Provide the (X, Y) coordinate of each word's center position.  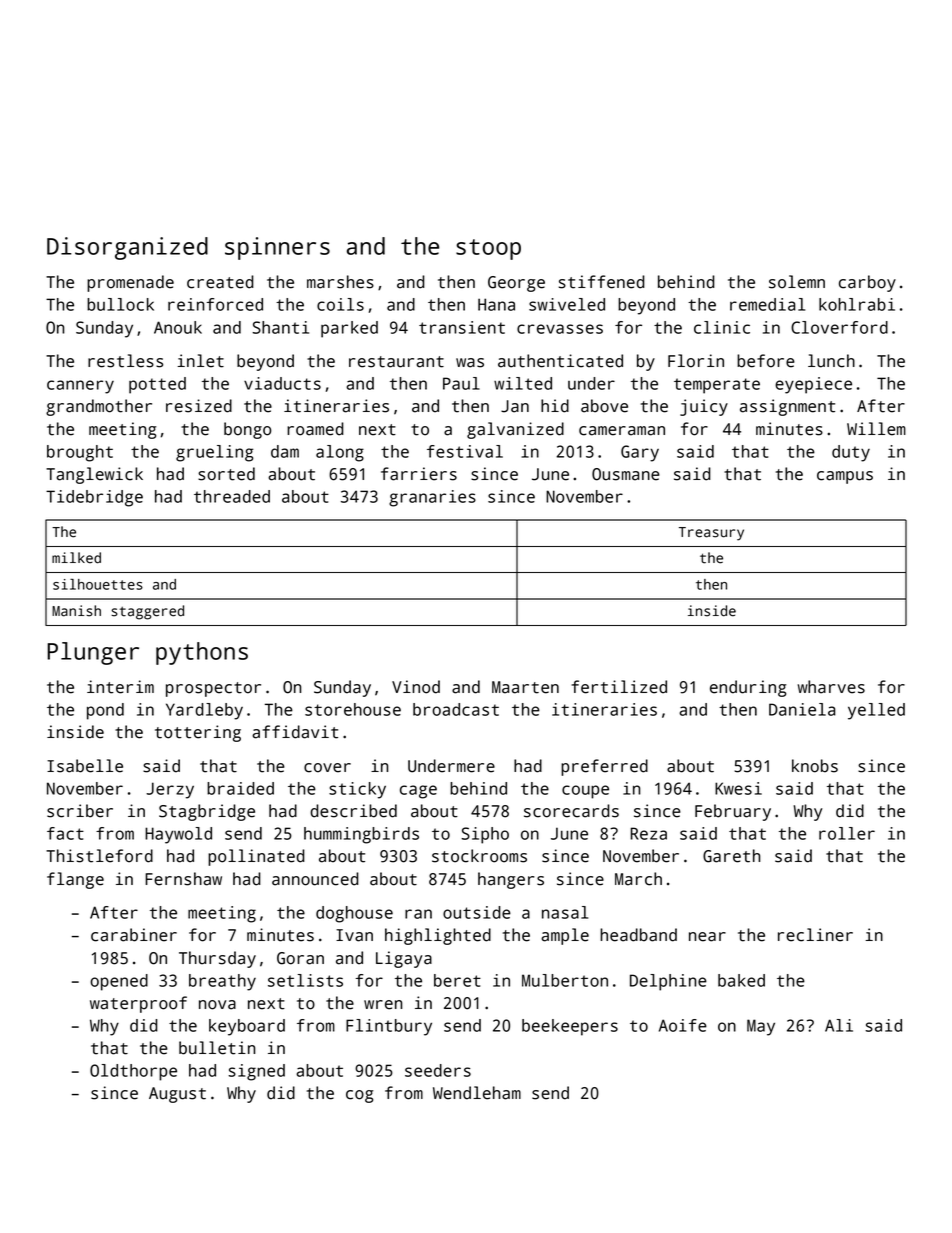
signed (256, 1072)
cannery (80, 387)
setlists (305, 980)
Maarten (525, 687)
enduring (748, 688)
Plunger (93, 653)
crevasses (560, 329)
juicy (704, 407)
